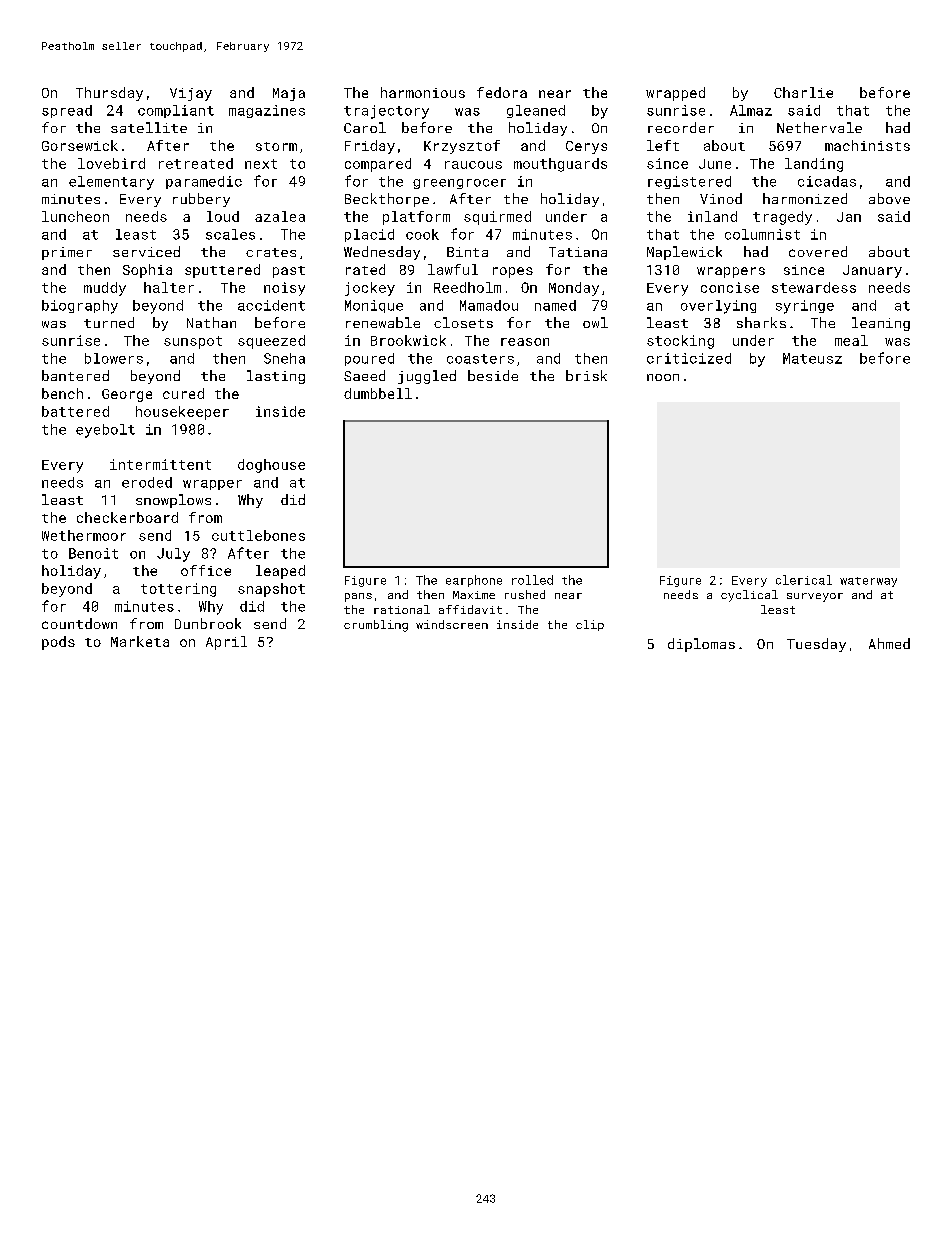 This document has height=1233, width=952. I want to click on diplomas, so click(701, 645).
